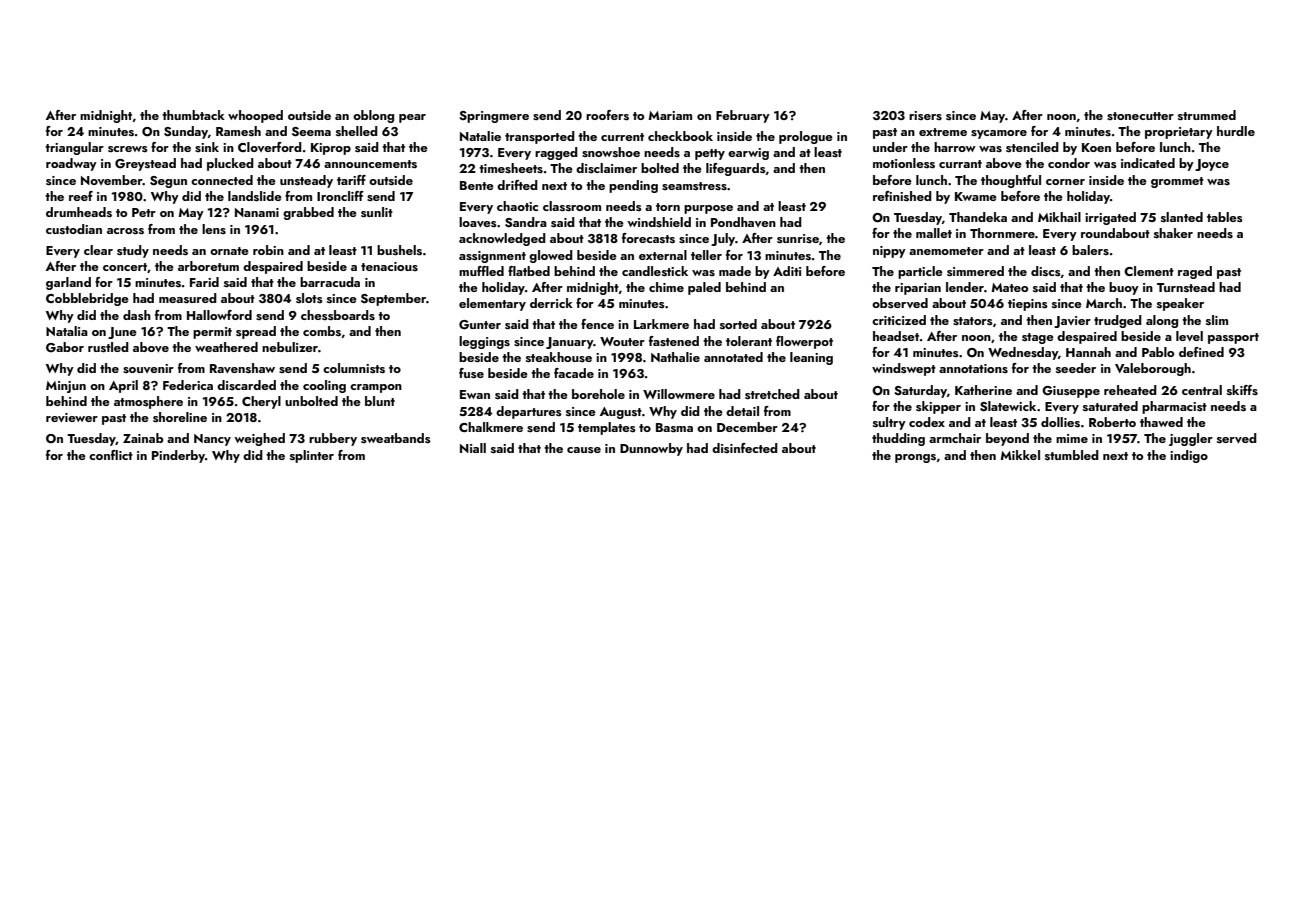 This screenshot has height=924, width=1308. Describe the element at coordinates (1189, 456) in the screenshot. I see `indigo` at that location.
